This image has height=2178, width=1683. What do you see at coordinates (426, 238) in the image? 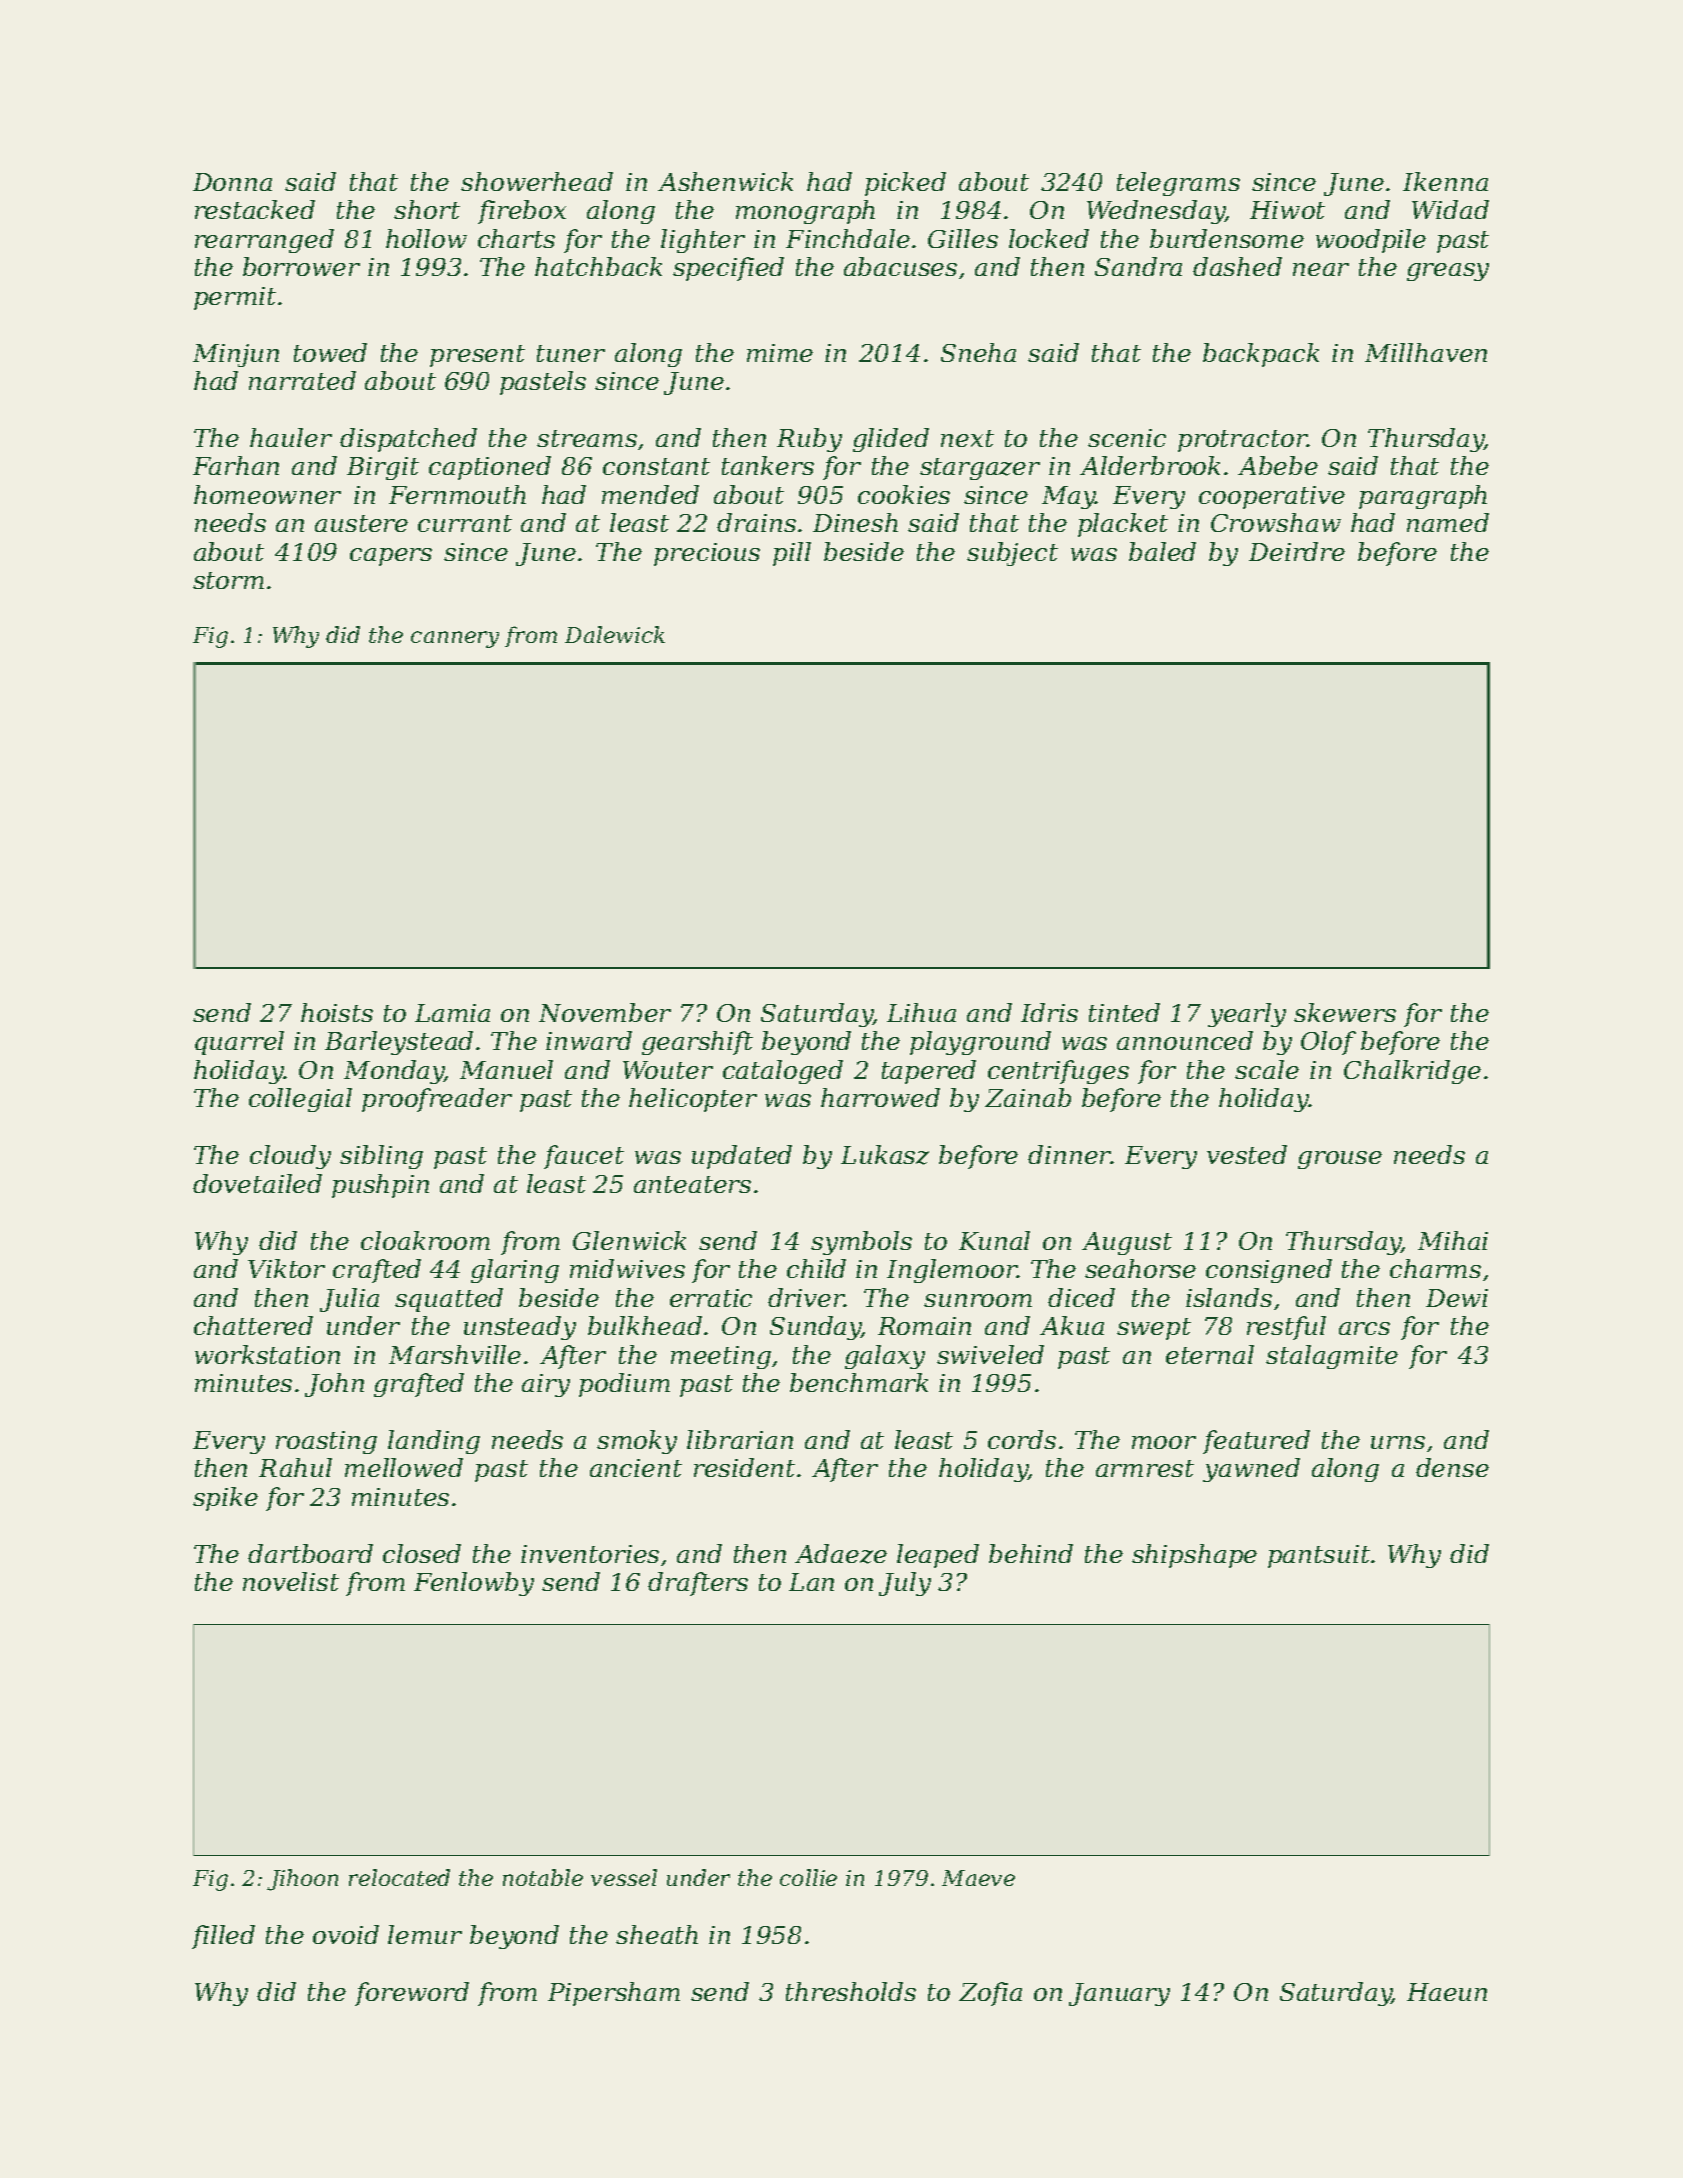
I see `hollow` at bounding box center [426, 238].
